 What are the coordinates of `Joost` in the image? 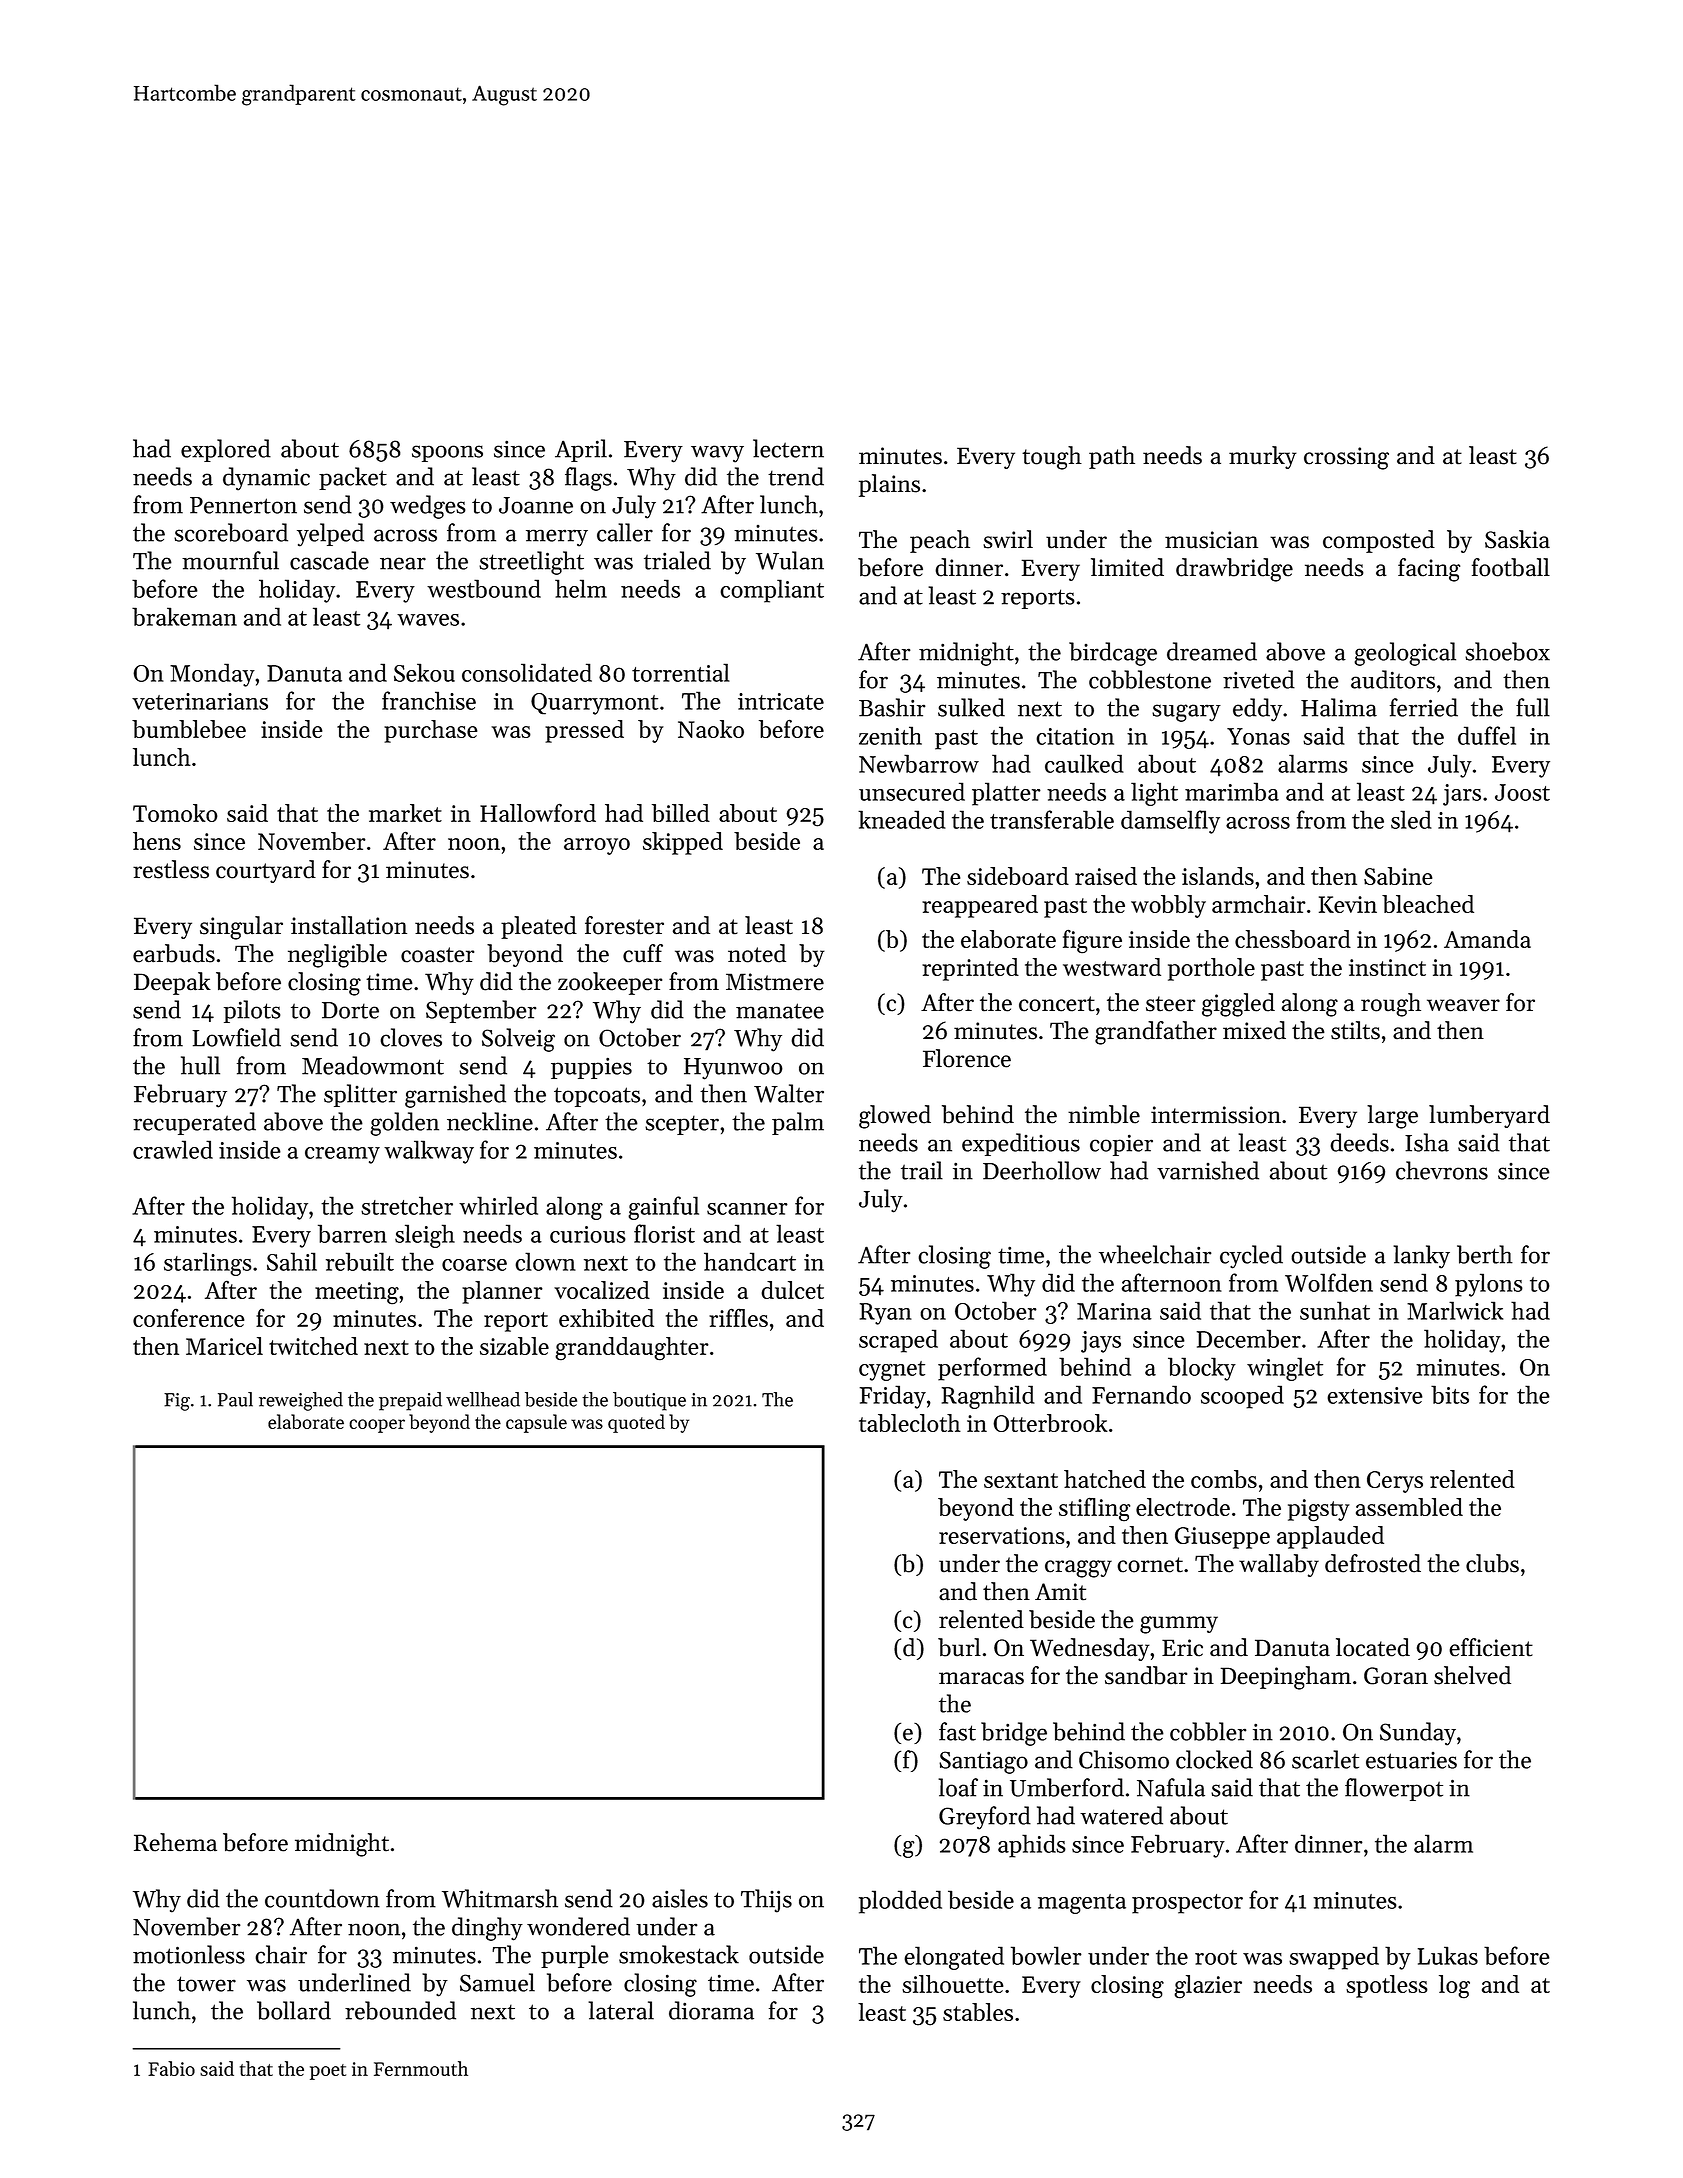 It's located at (1522, 792).
